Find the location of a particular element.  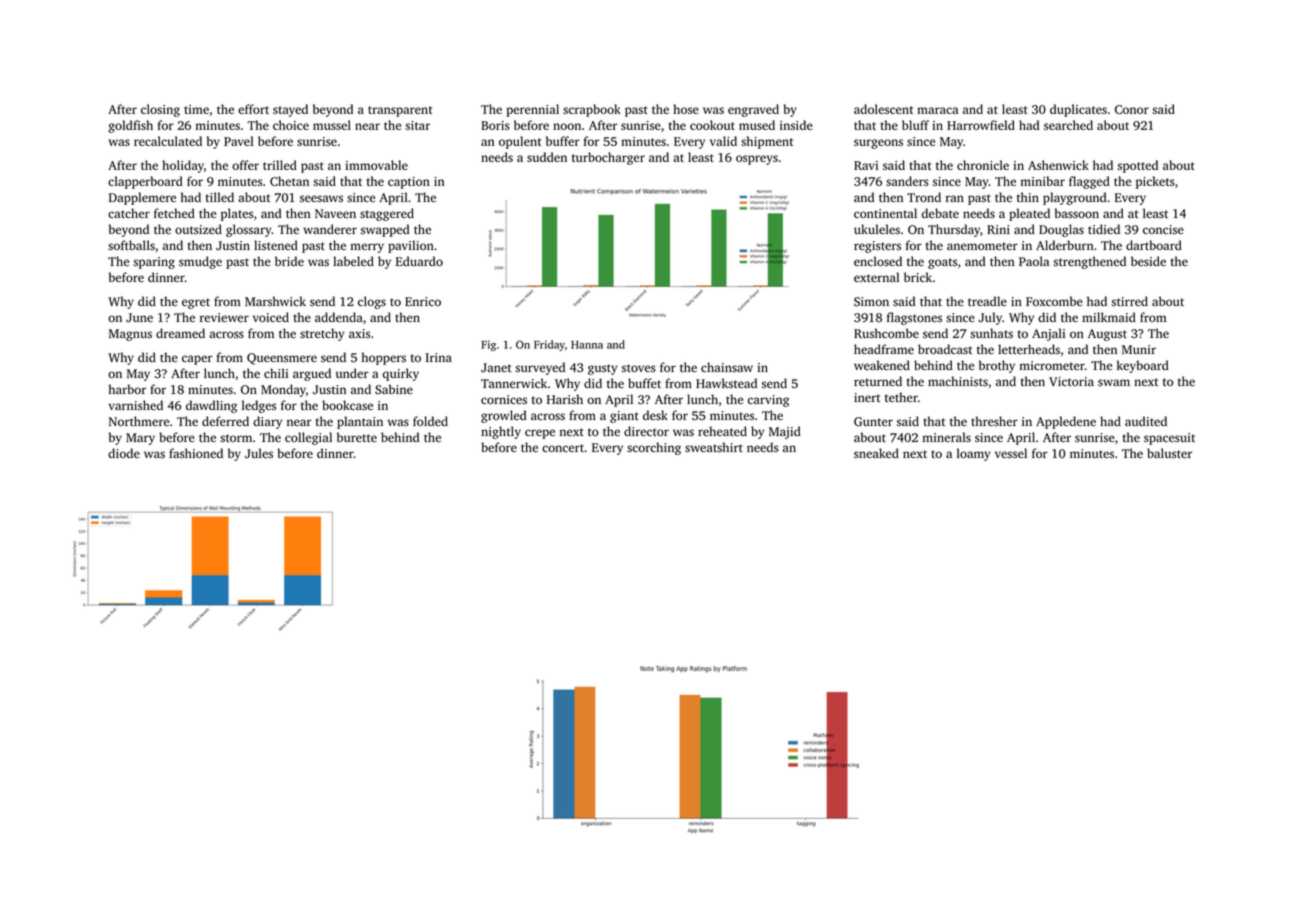

stirred is located at coordinates (1129, 301).
